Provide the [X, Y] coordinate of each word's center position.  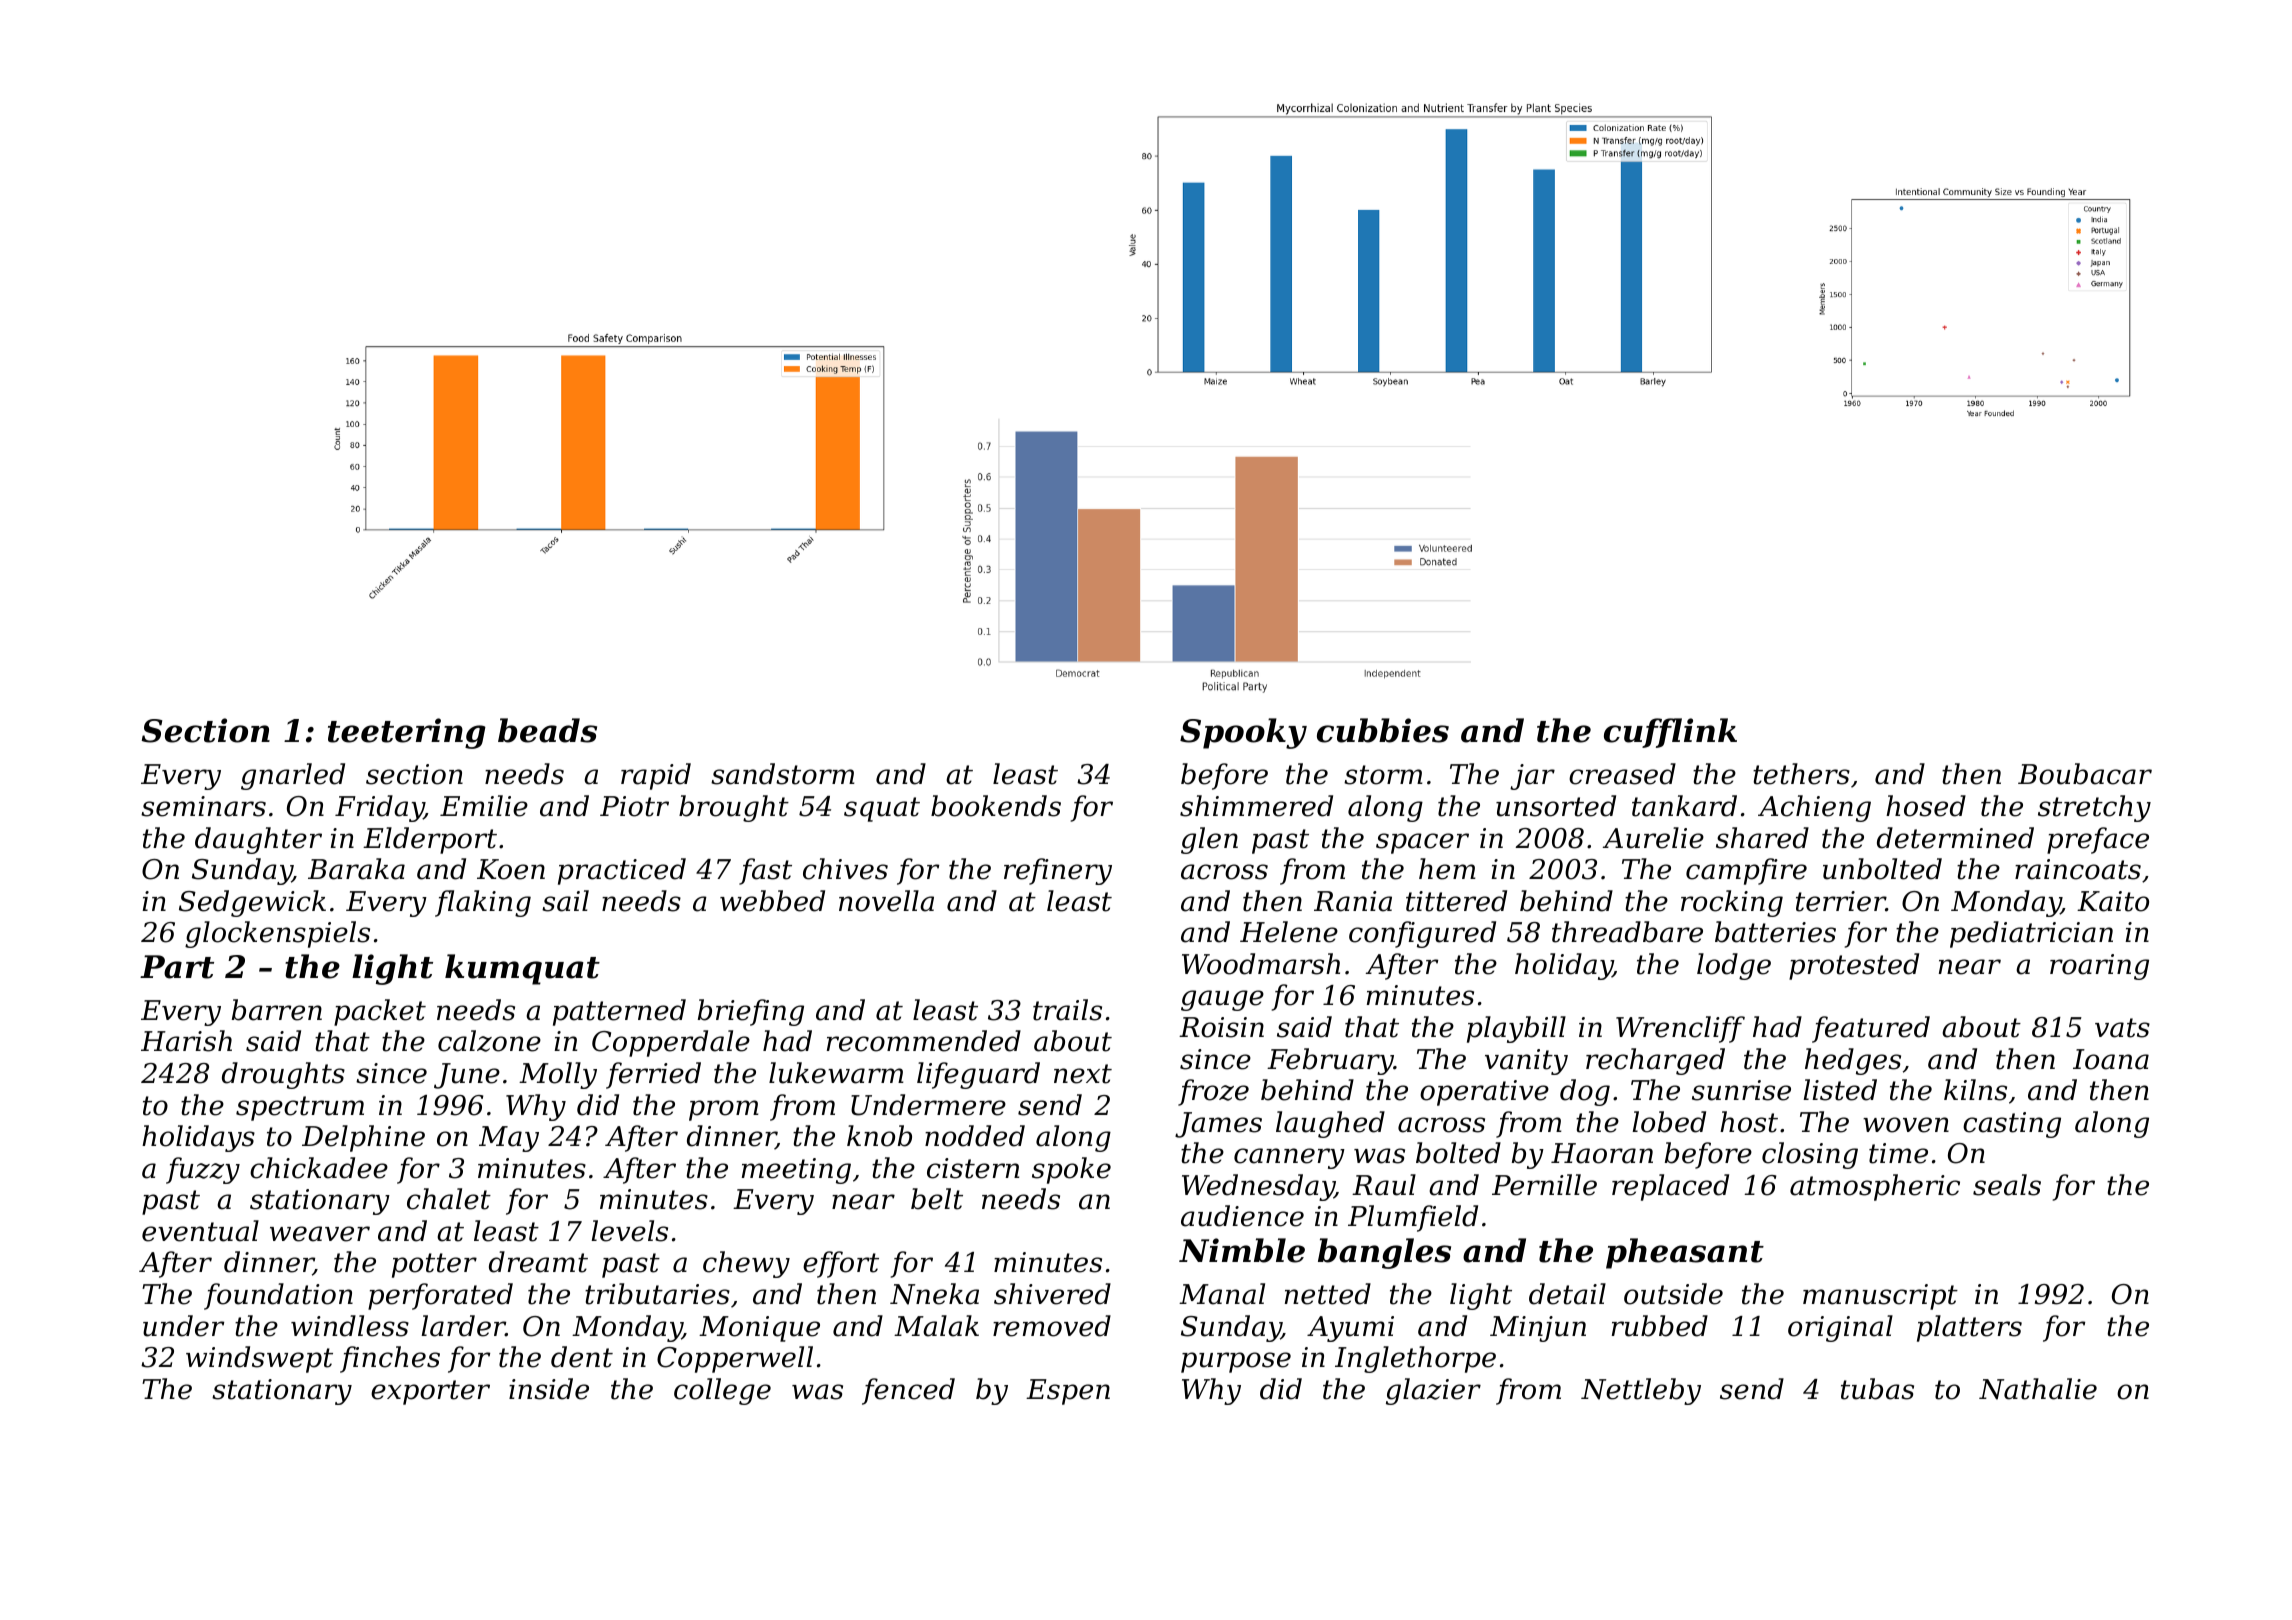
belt [937, 1199]
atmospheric [1875, 1187]
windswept [259, 1359]
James [1218, 1125]
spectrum [300, 1108]
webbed [772, 901]
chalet [449, 1199]
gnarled [293, 776]
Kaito [2113, 901]
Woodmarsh [1261, 964]
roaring [2099, 967]
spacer [1422, 843]
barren [277, 1010]
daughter [258, 840]
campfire [1746, 871]
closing [1810, 1155]
